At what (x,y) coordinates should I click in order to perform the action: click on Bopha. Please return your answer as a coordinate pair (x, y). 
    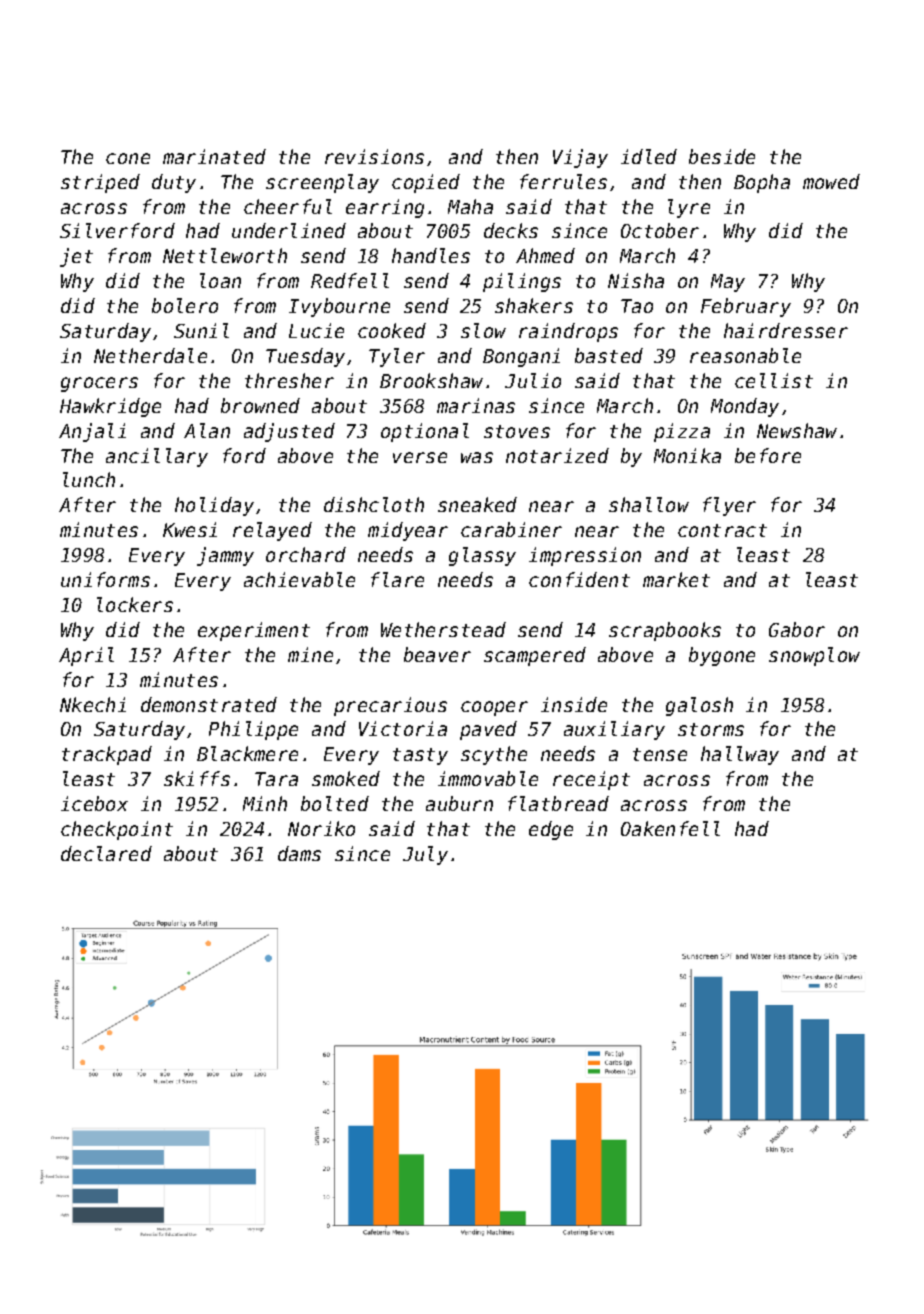
    Looking at the image, I should click on (762, 183).
